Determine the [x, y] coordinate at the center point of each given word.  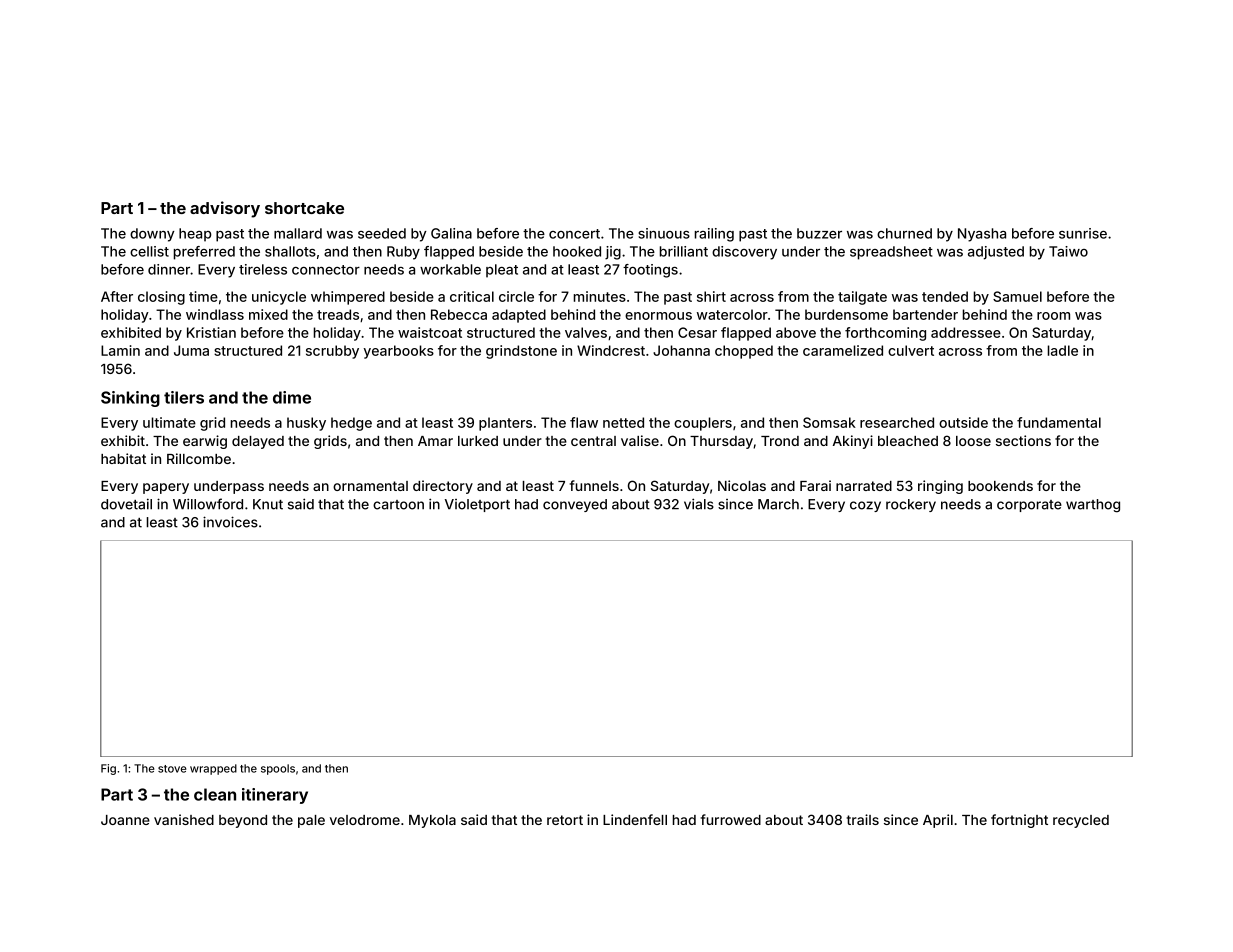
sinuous [664, 233]
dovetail [126, 504]
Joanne [125, 820]
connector [326, 270]
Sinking [130, 399]
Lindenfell [635, 819]
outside [963, 422]
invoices [230, 522]
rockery [911, 505]
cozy [865, 506]
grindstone [521, 352]
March [778, 504]
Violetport [477, 505]
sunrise [1083, 233]
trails [863, 819]
